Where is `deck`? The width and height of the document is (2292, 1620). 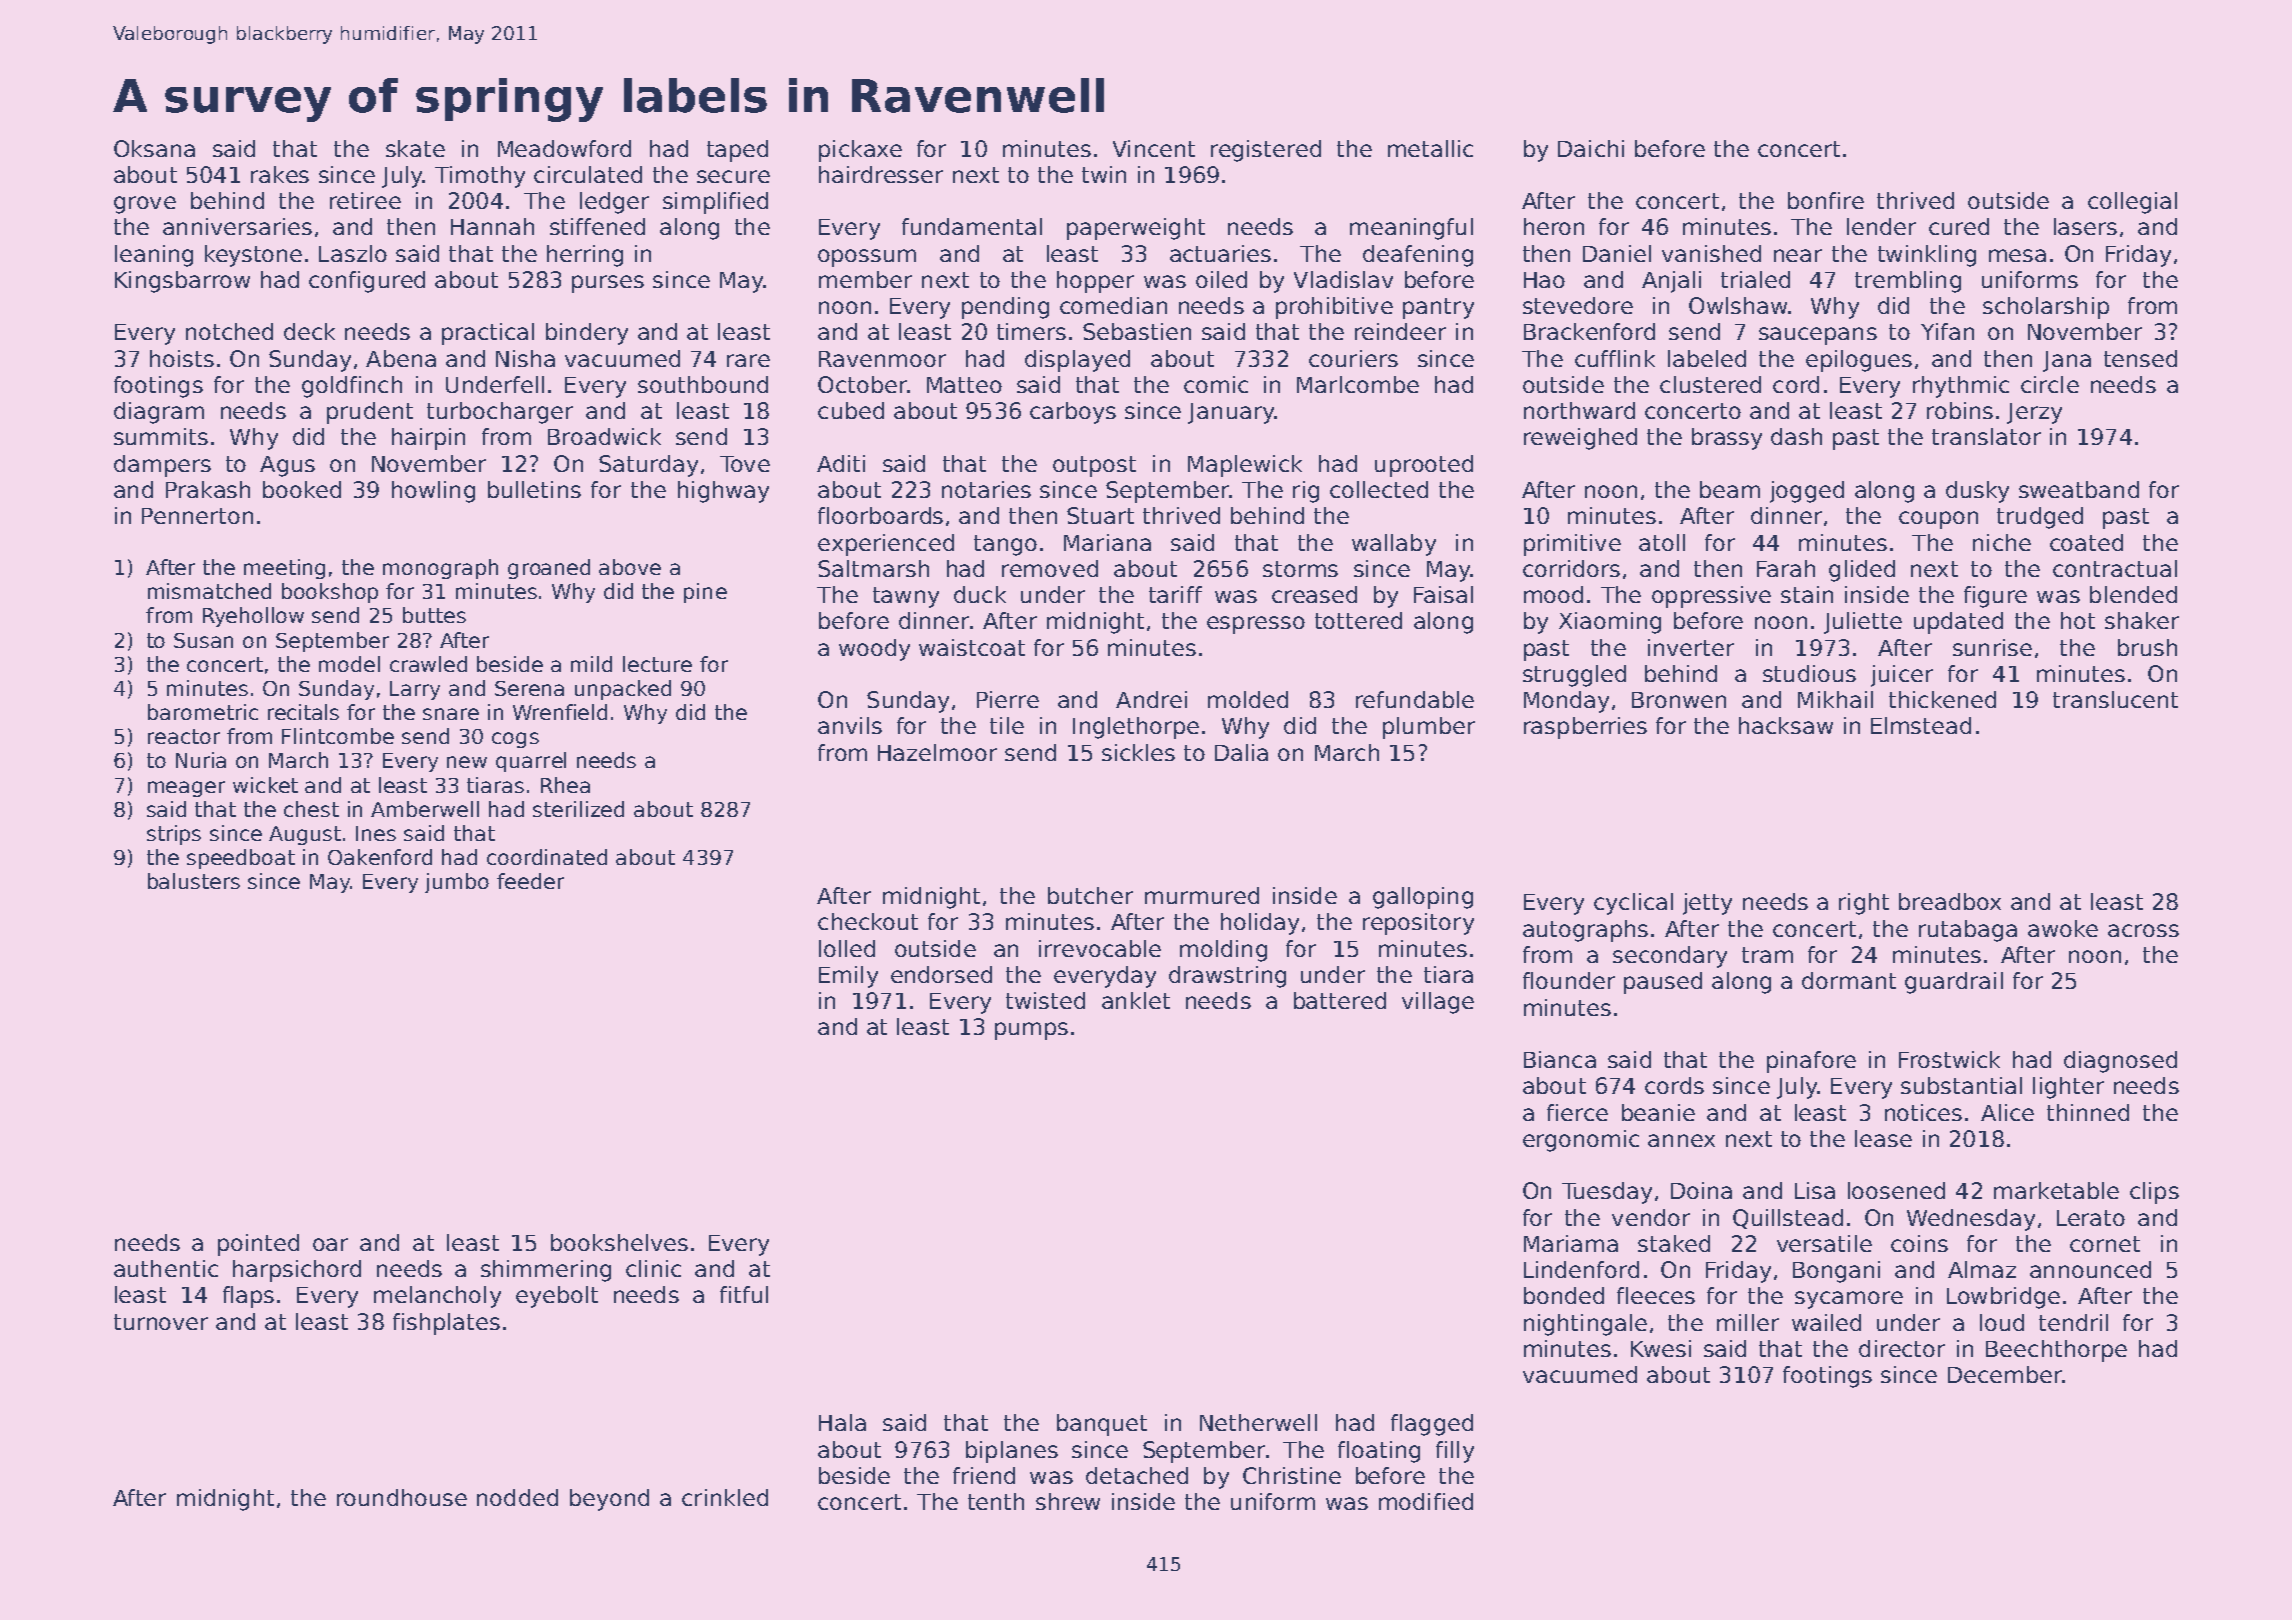 deck is located at coordinates (309, 331).
